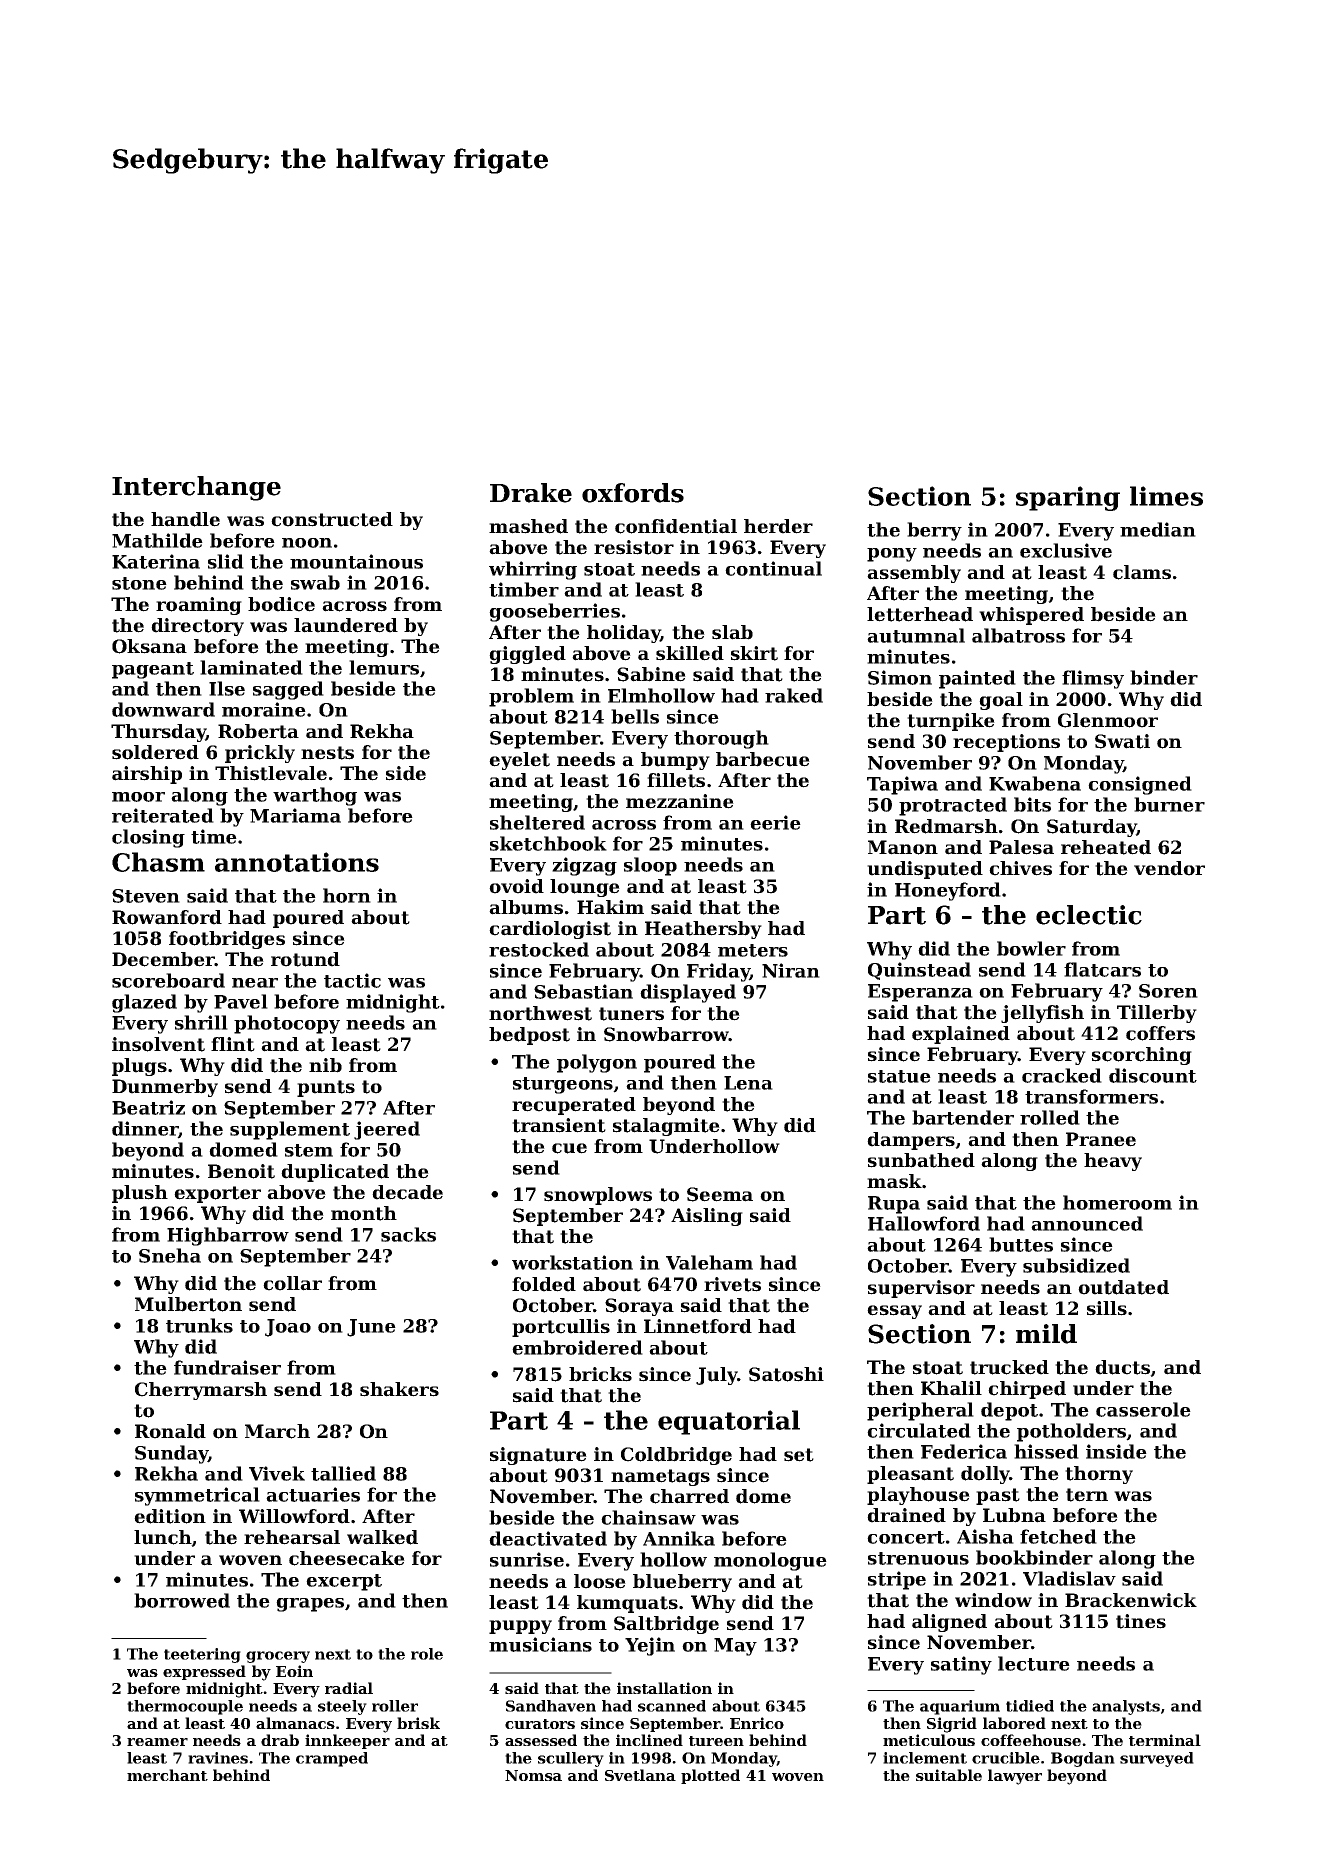 Image resolution: width=1317 pixels, height=1862 pixels. I want to click on shakers, so click(399, 1389).
